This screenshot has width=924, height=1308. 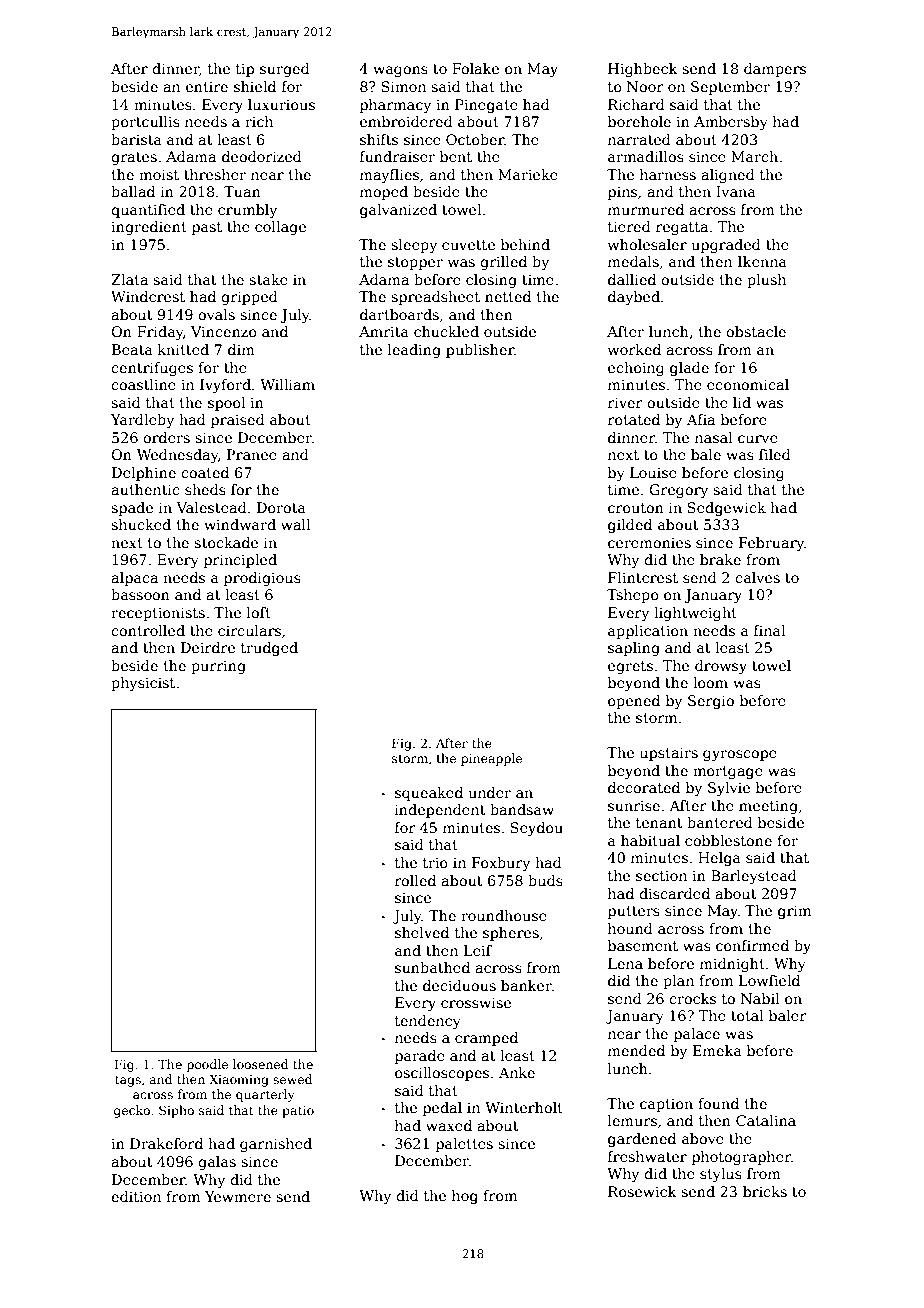 What do you see at coordinates (489, 792) in the screenshot?
I see `under` at bounding box center [489, 792].
